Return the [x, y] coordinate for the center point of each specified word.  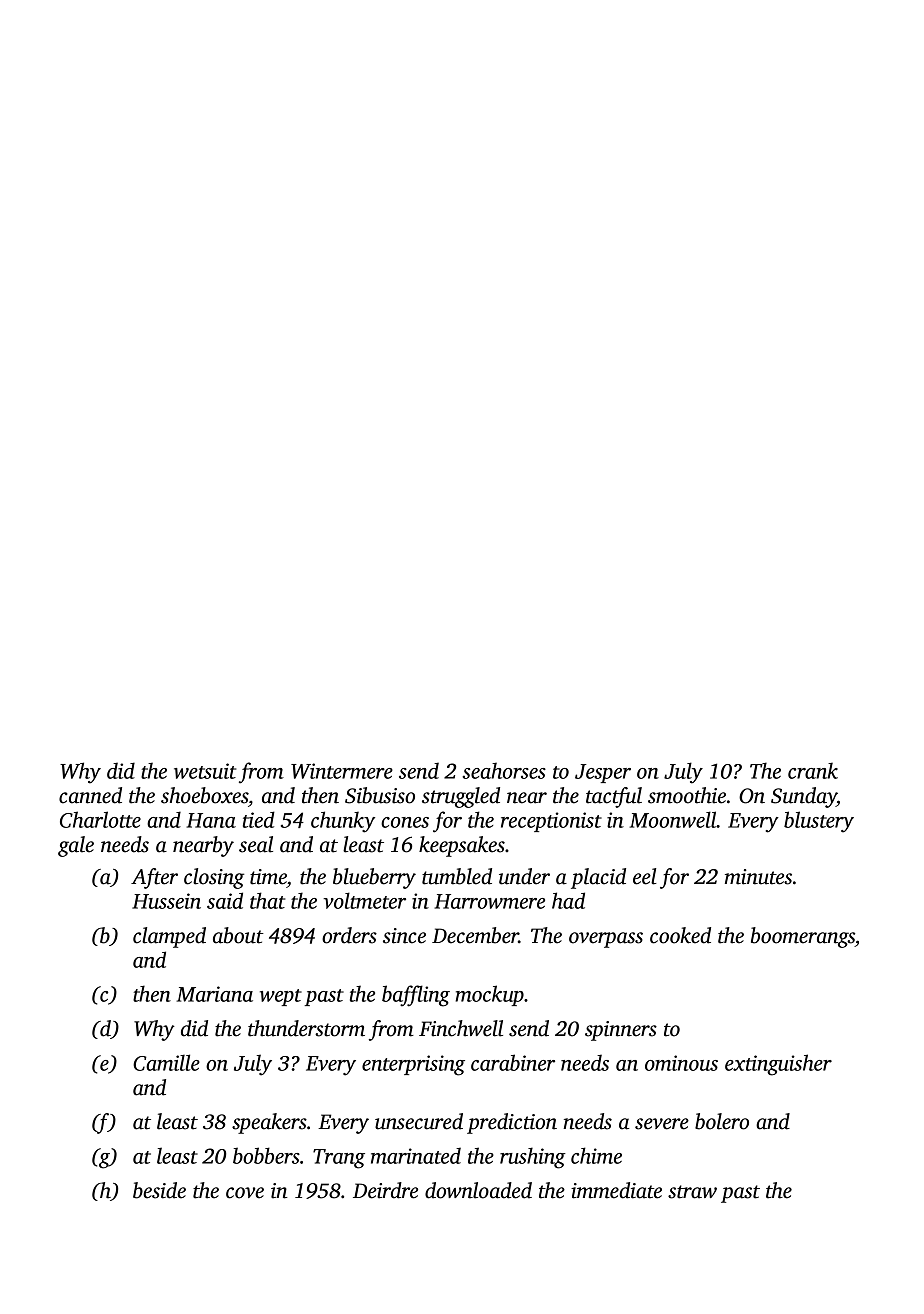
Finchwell [461, 1028]
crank [813, 770]
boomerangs [803, 937]
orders [349, 935]
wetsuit [205, 771]
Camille [166, 1062]
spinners [621, 1031]
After [154, 878]
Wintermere [342, 771]
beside [159, 1190]
